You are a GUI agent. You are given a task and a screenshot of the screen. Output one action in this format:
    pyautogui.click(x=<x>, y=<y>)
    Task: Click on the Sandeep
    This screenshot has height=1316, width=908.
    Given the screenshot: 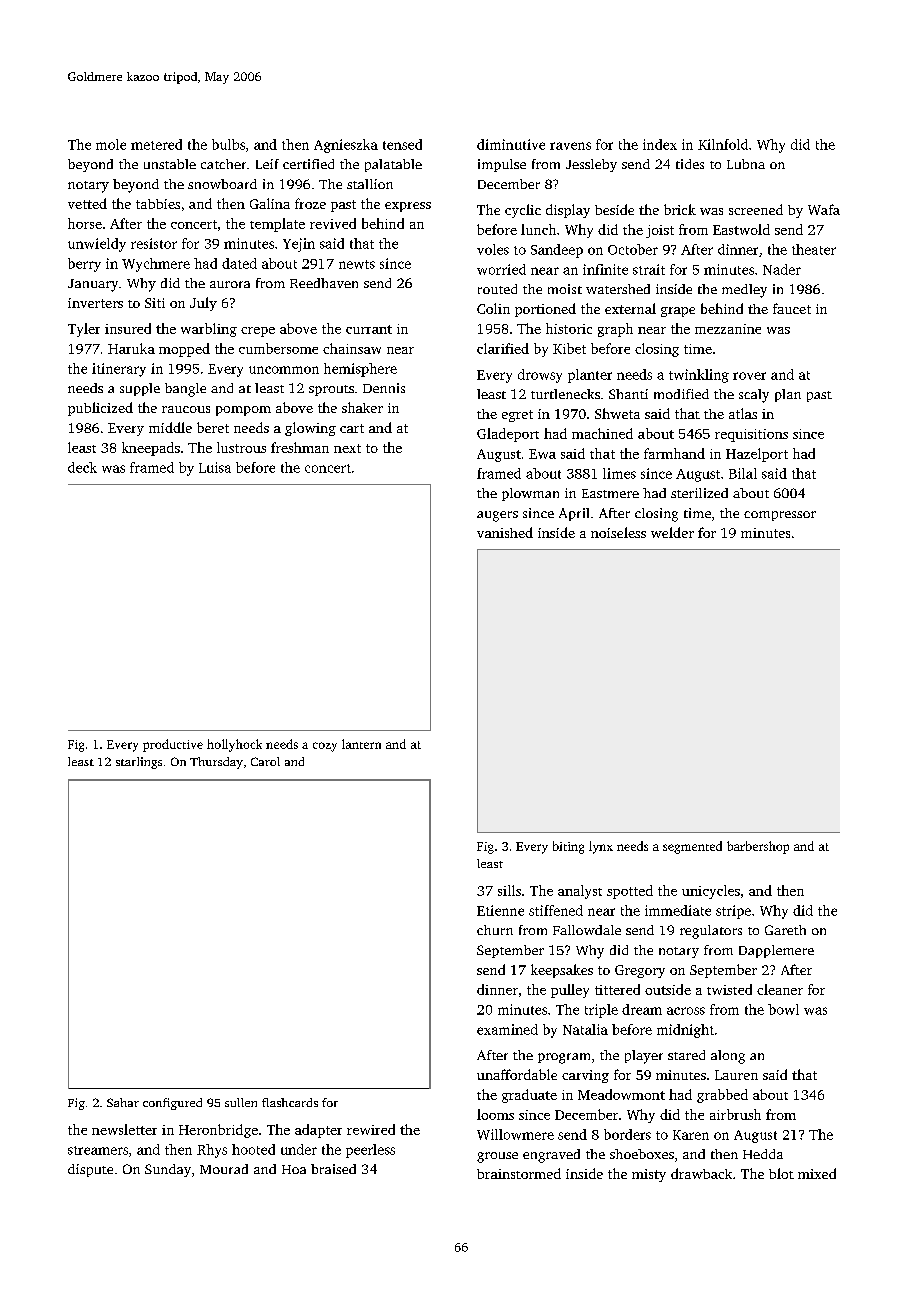 What is the action you would take?
    pyautogui.click(x=557, y=251)
